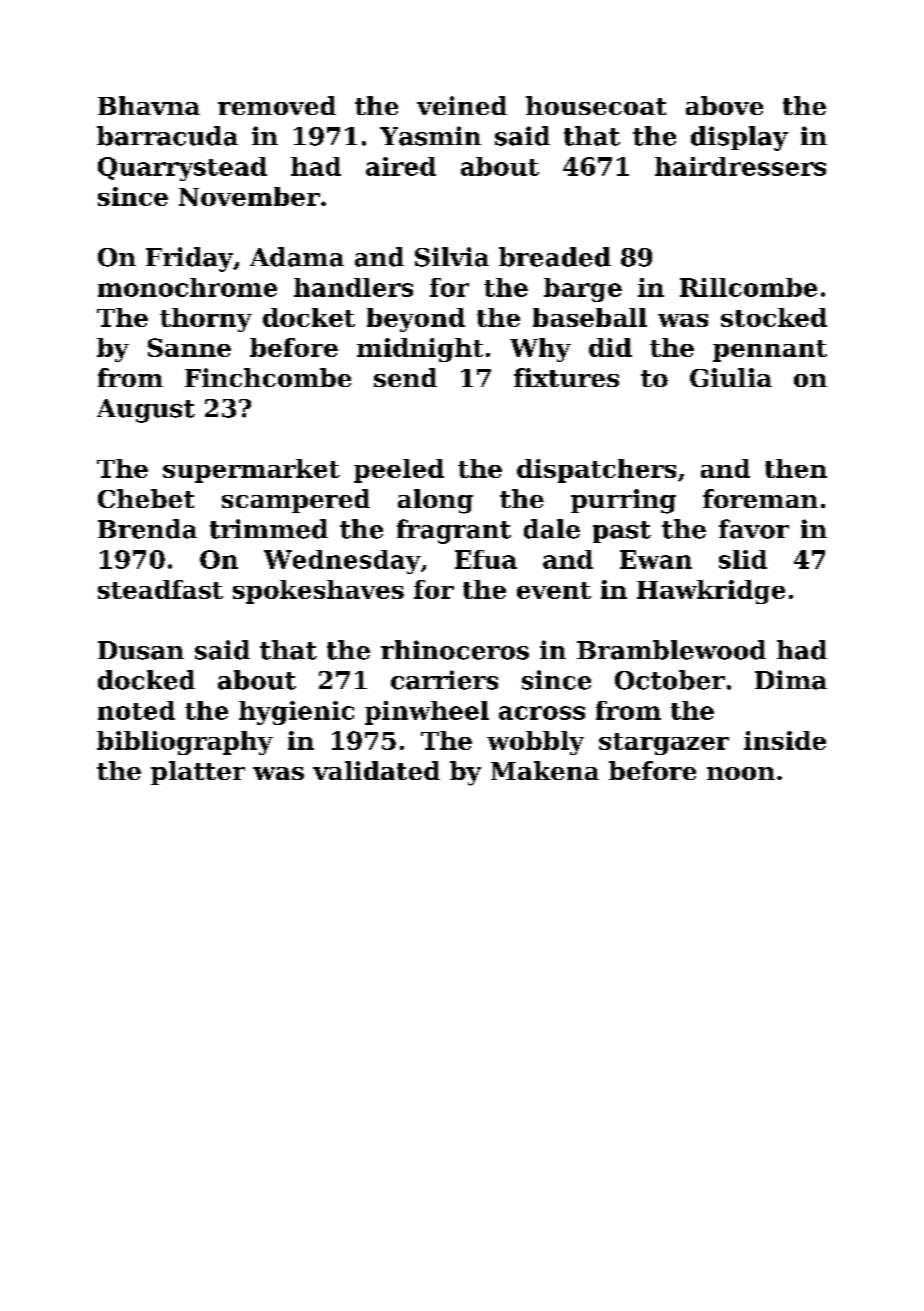 The height and width of the page is (1311, 924). I want to click on Quarrystead, so click(182, 169).
